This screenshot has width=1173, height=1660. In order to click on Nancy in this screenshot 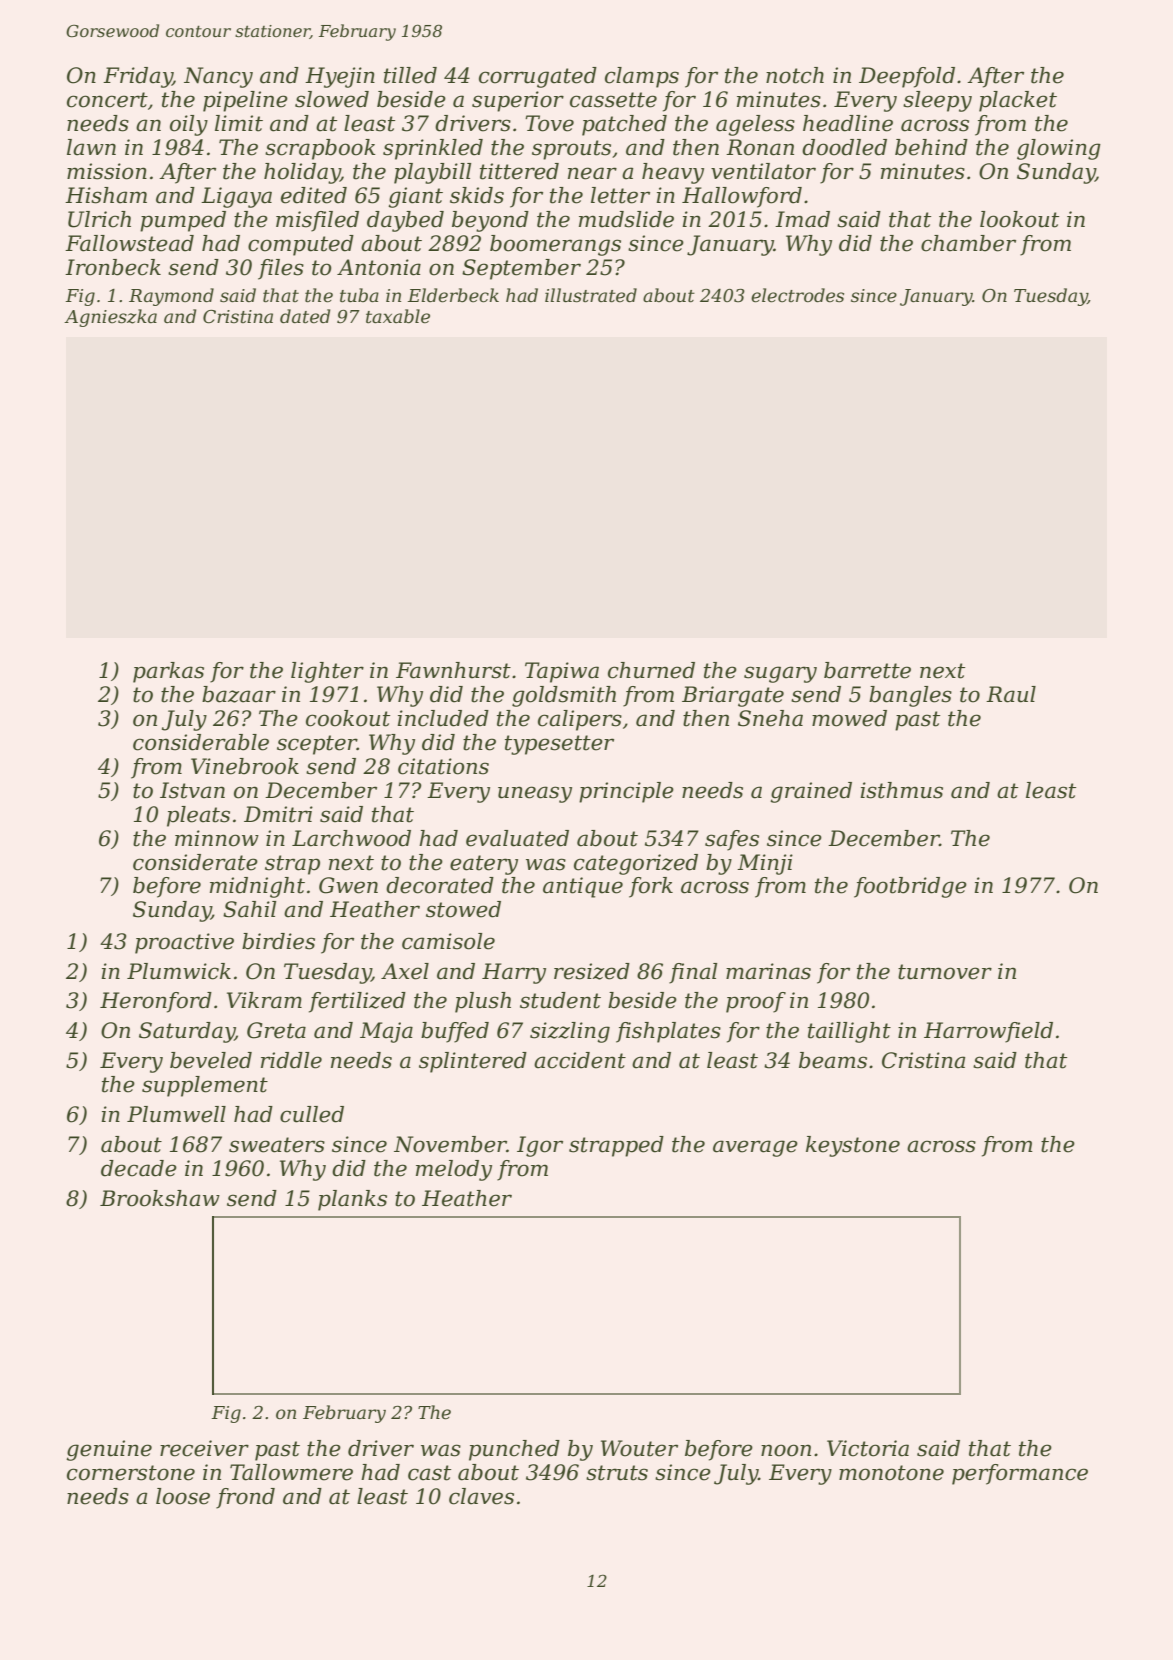, I will do `click(218, 77)`.
